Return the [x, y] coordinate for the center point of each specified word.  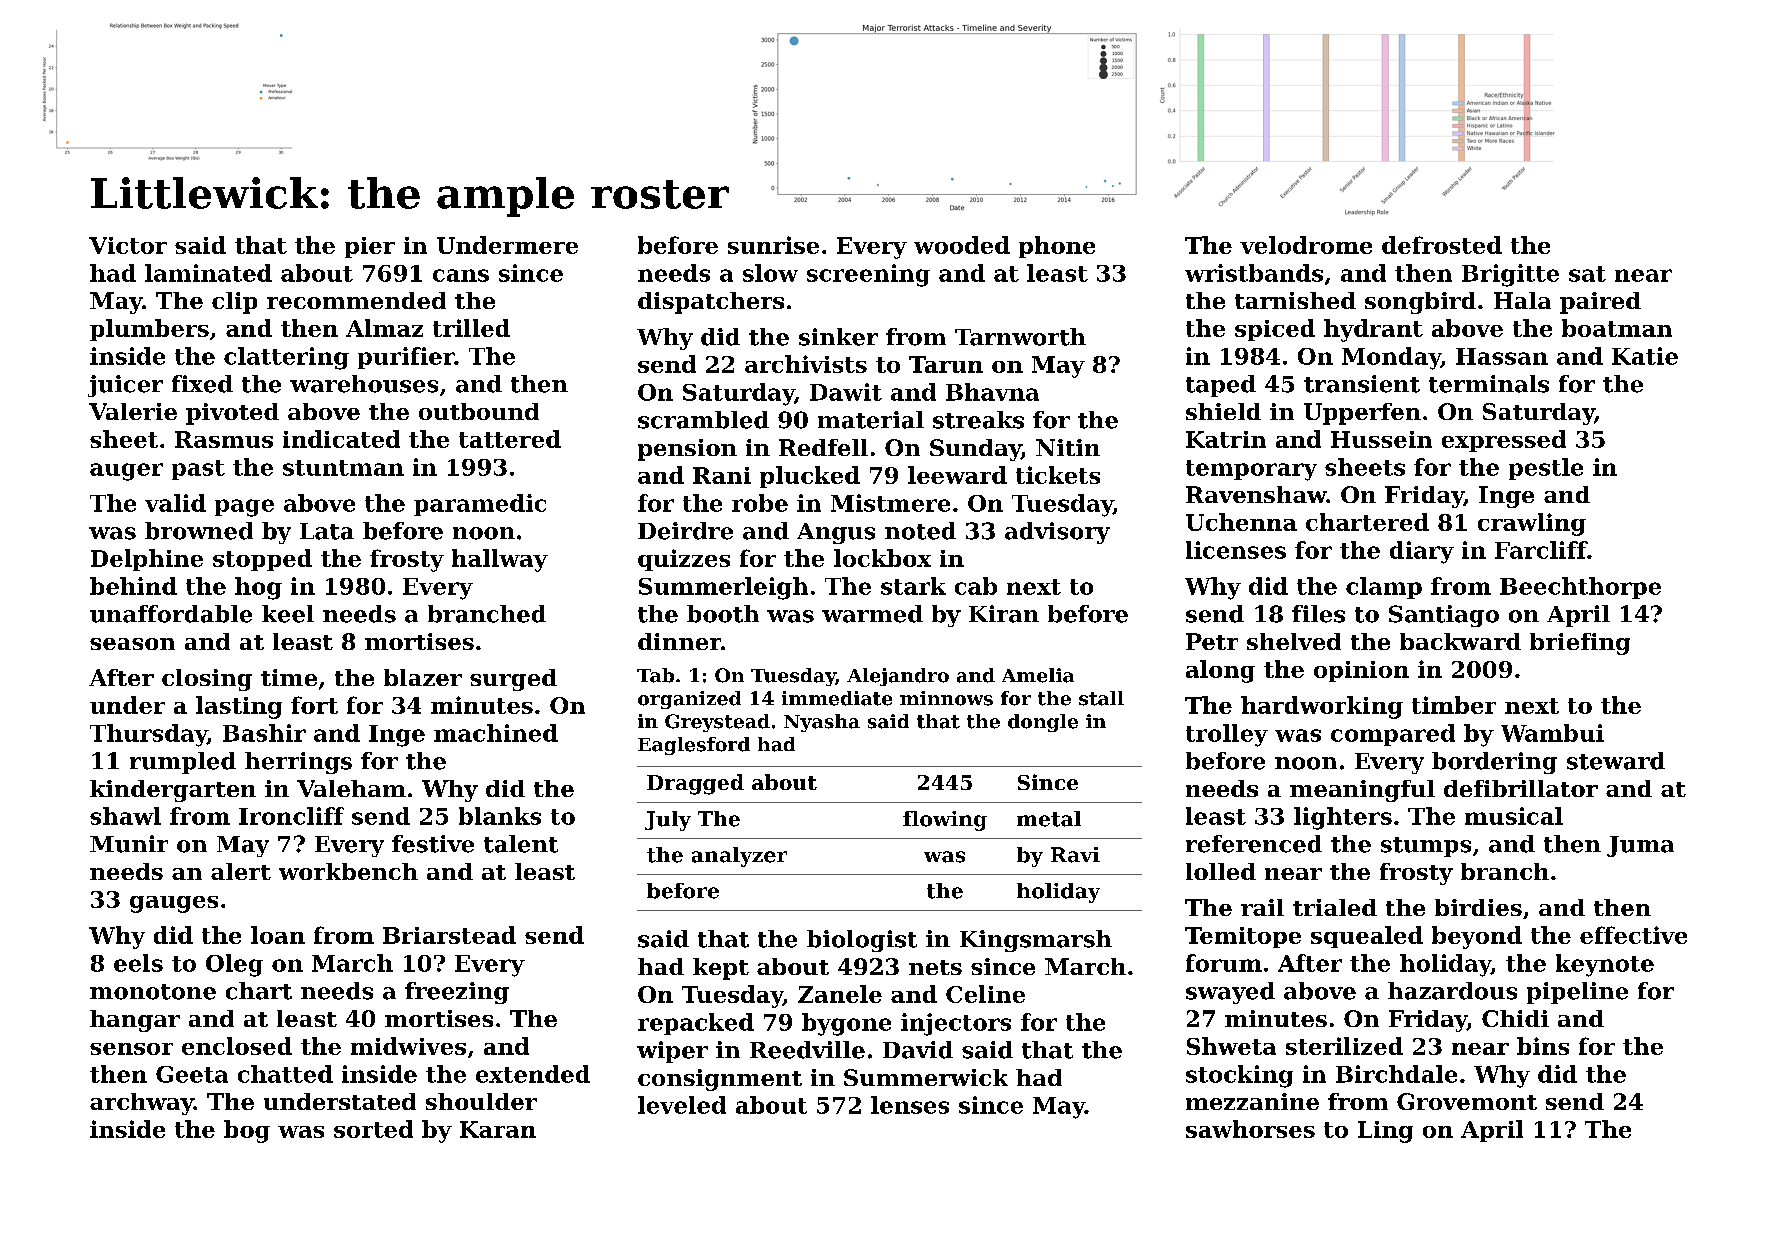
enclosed [237, 1046]
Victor [128, 245]
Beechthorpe [1580, 588]
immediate [837, 698]
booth [723, 614]
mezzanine [1252, 1101]
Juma [1640, 846]
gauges [174, 904]
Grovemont [1467, 1101]
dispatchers [711, 303]
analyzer [739, 857]
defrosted [1442, 245]
